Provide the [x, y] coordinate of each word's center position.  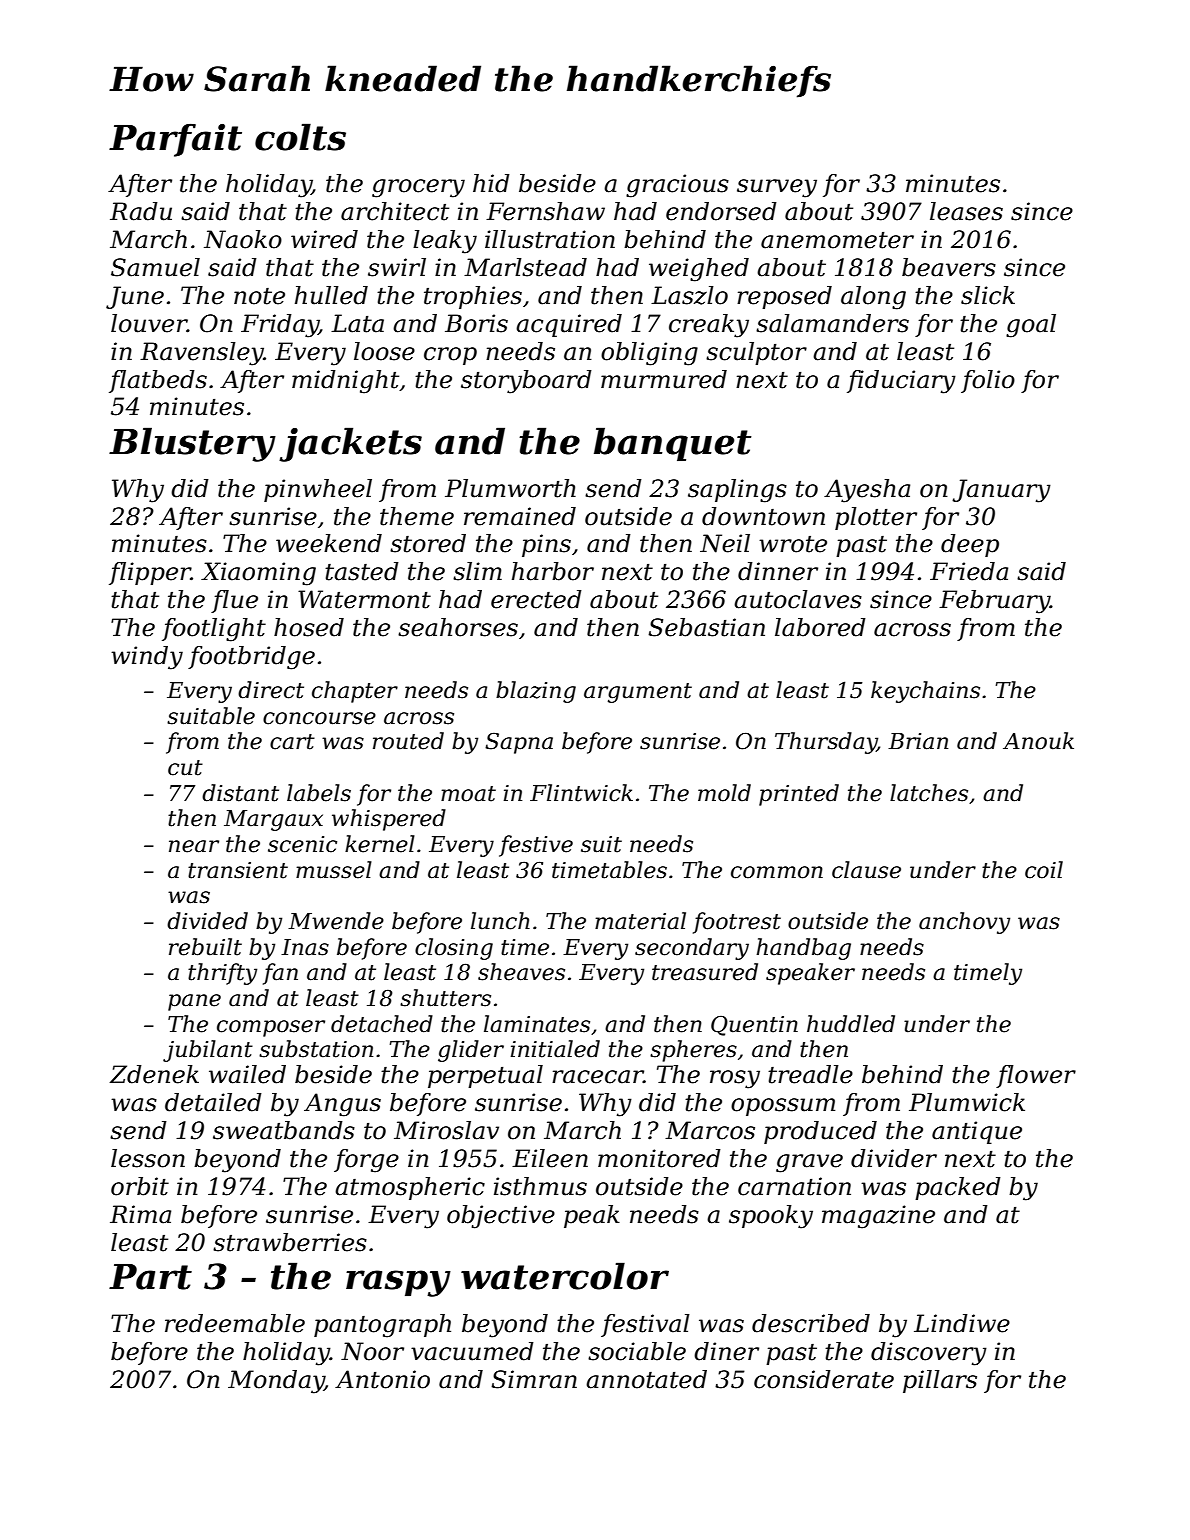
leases [966, 211]
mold [724, 793]
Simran [534, 1379]
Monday [276, 1382]
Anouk [1038, 741]
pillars [940, 1381]
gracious [677, 186]
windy [147, 658]
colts [300, 137]
